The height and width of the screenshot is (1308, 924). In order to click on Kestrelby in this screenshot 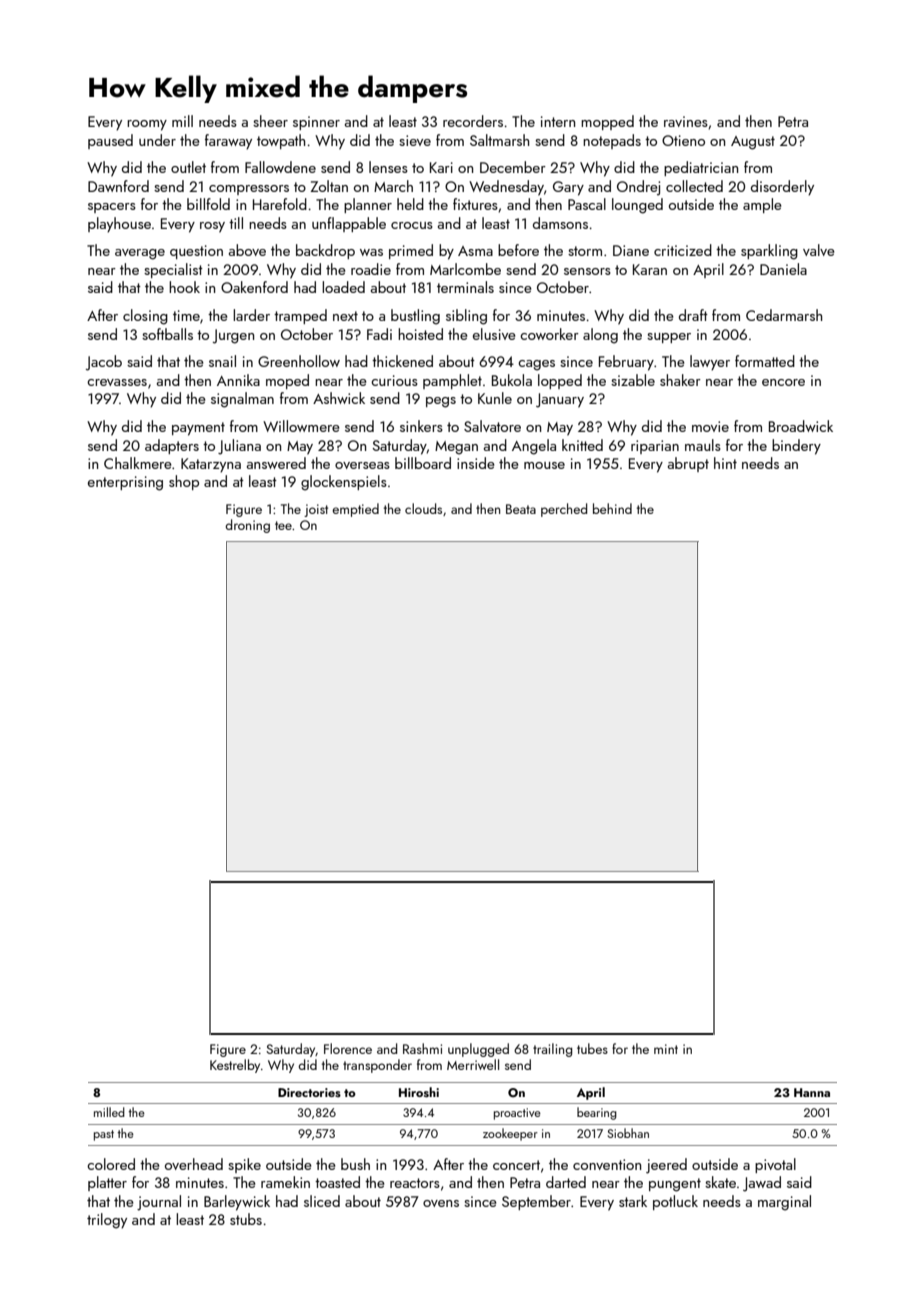, I will do `click(235, 1066)`.
